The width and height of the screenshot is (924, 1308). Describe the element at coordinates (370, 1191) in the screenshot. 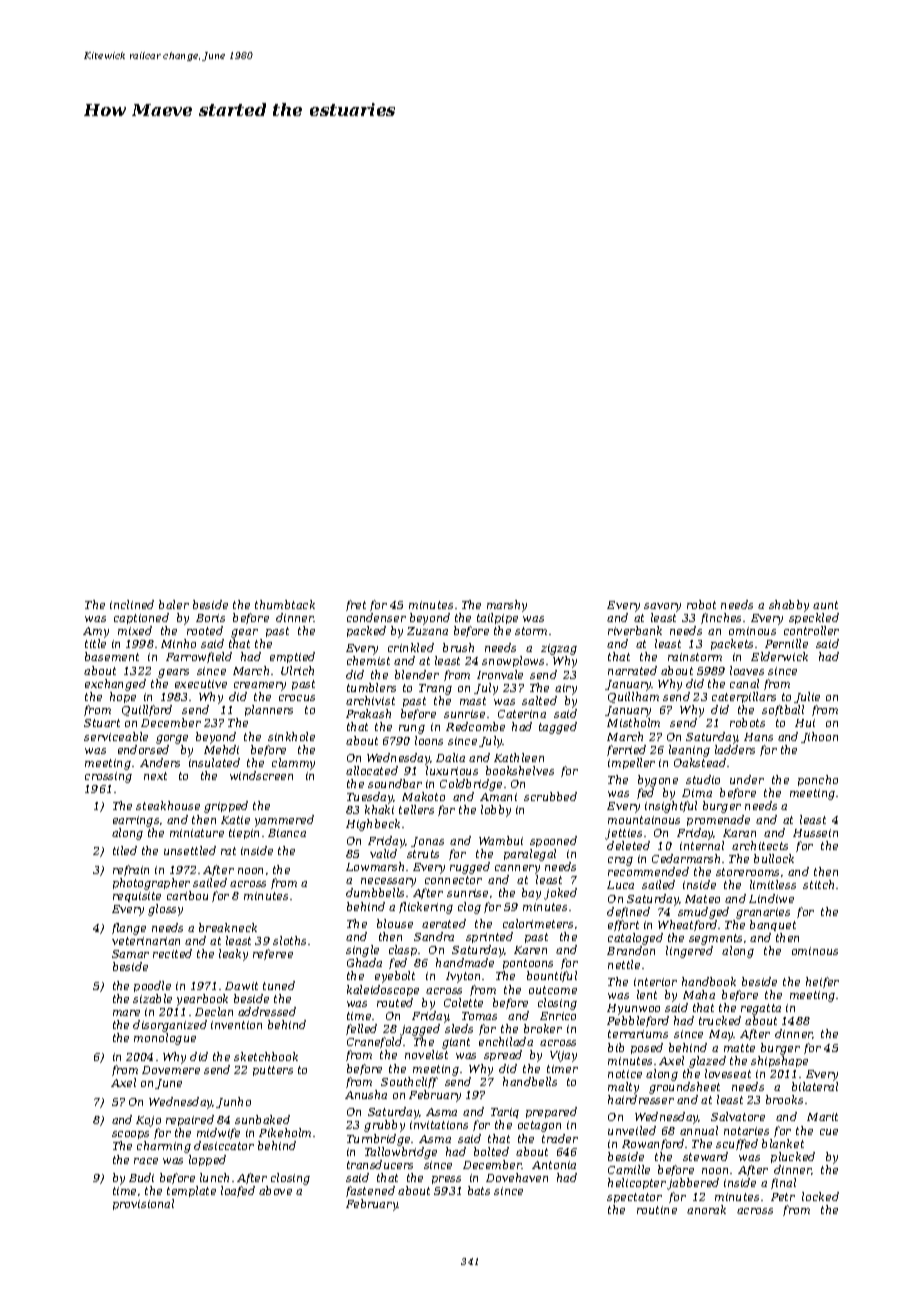

I see `fastened` at that location.
